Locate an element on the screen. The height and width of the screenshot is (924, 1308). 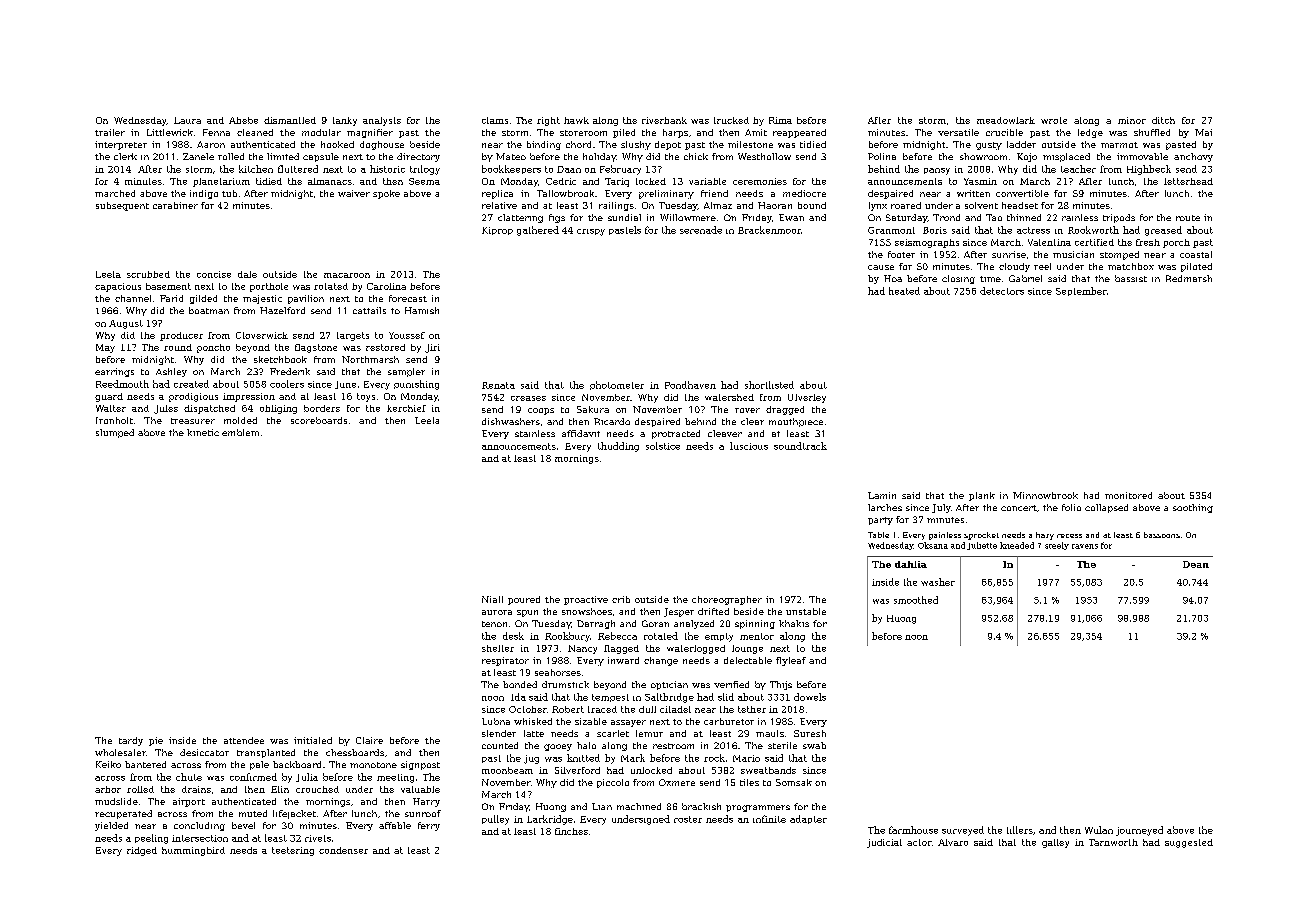
solstice is located at coordinates (663, 446).
